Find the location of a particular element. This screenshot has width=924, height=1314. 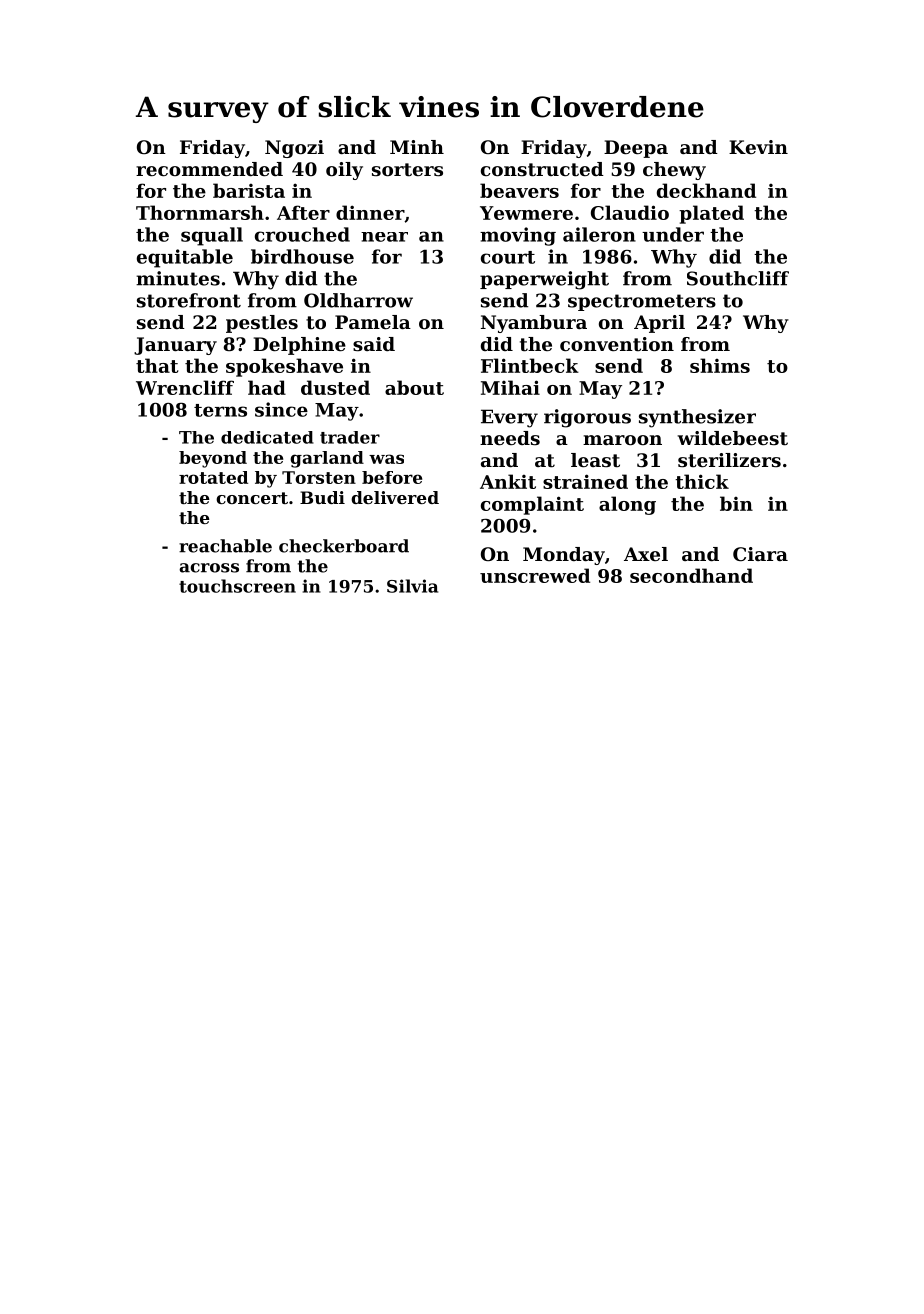

Flintbeck is located at coordinates (530, 365).
